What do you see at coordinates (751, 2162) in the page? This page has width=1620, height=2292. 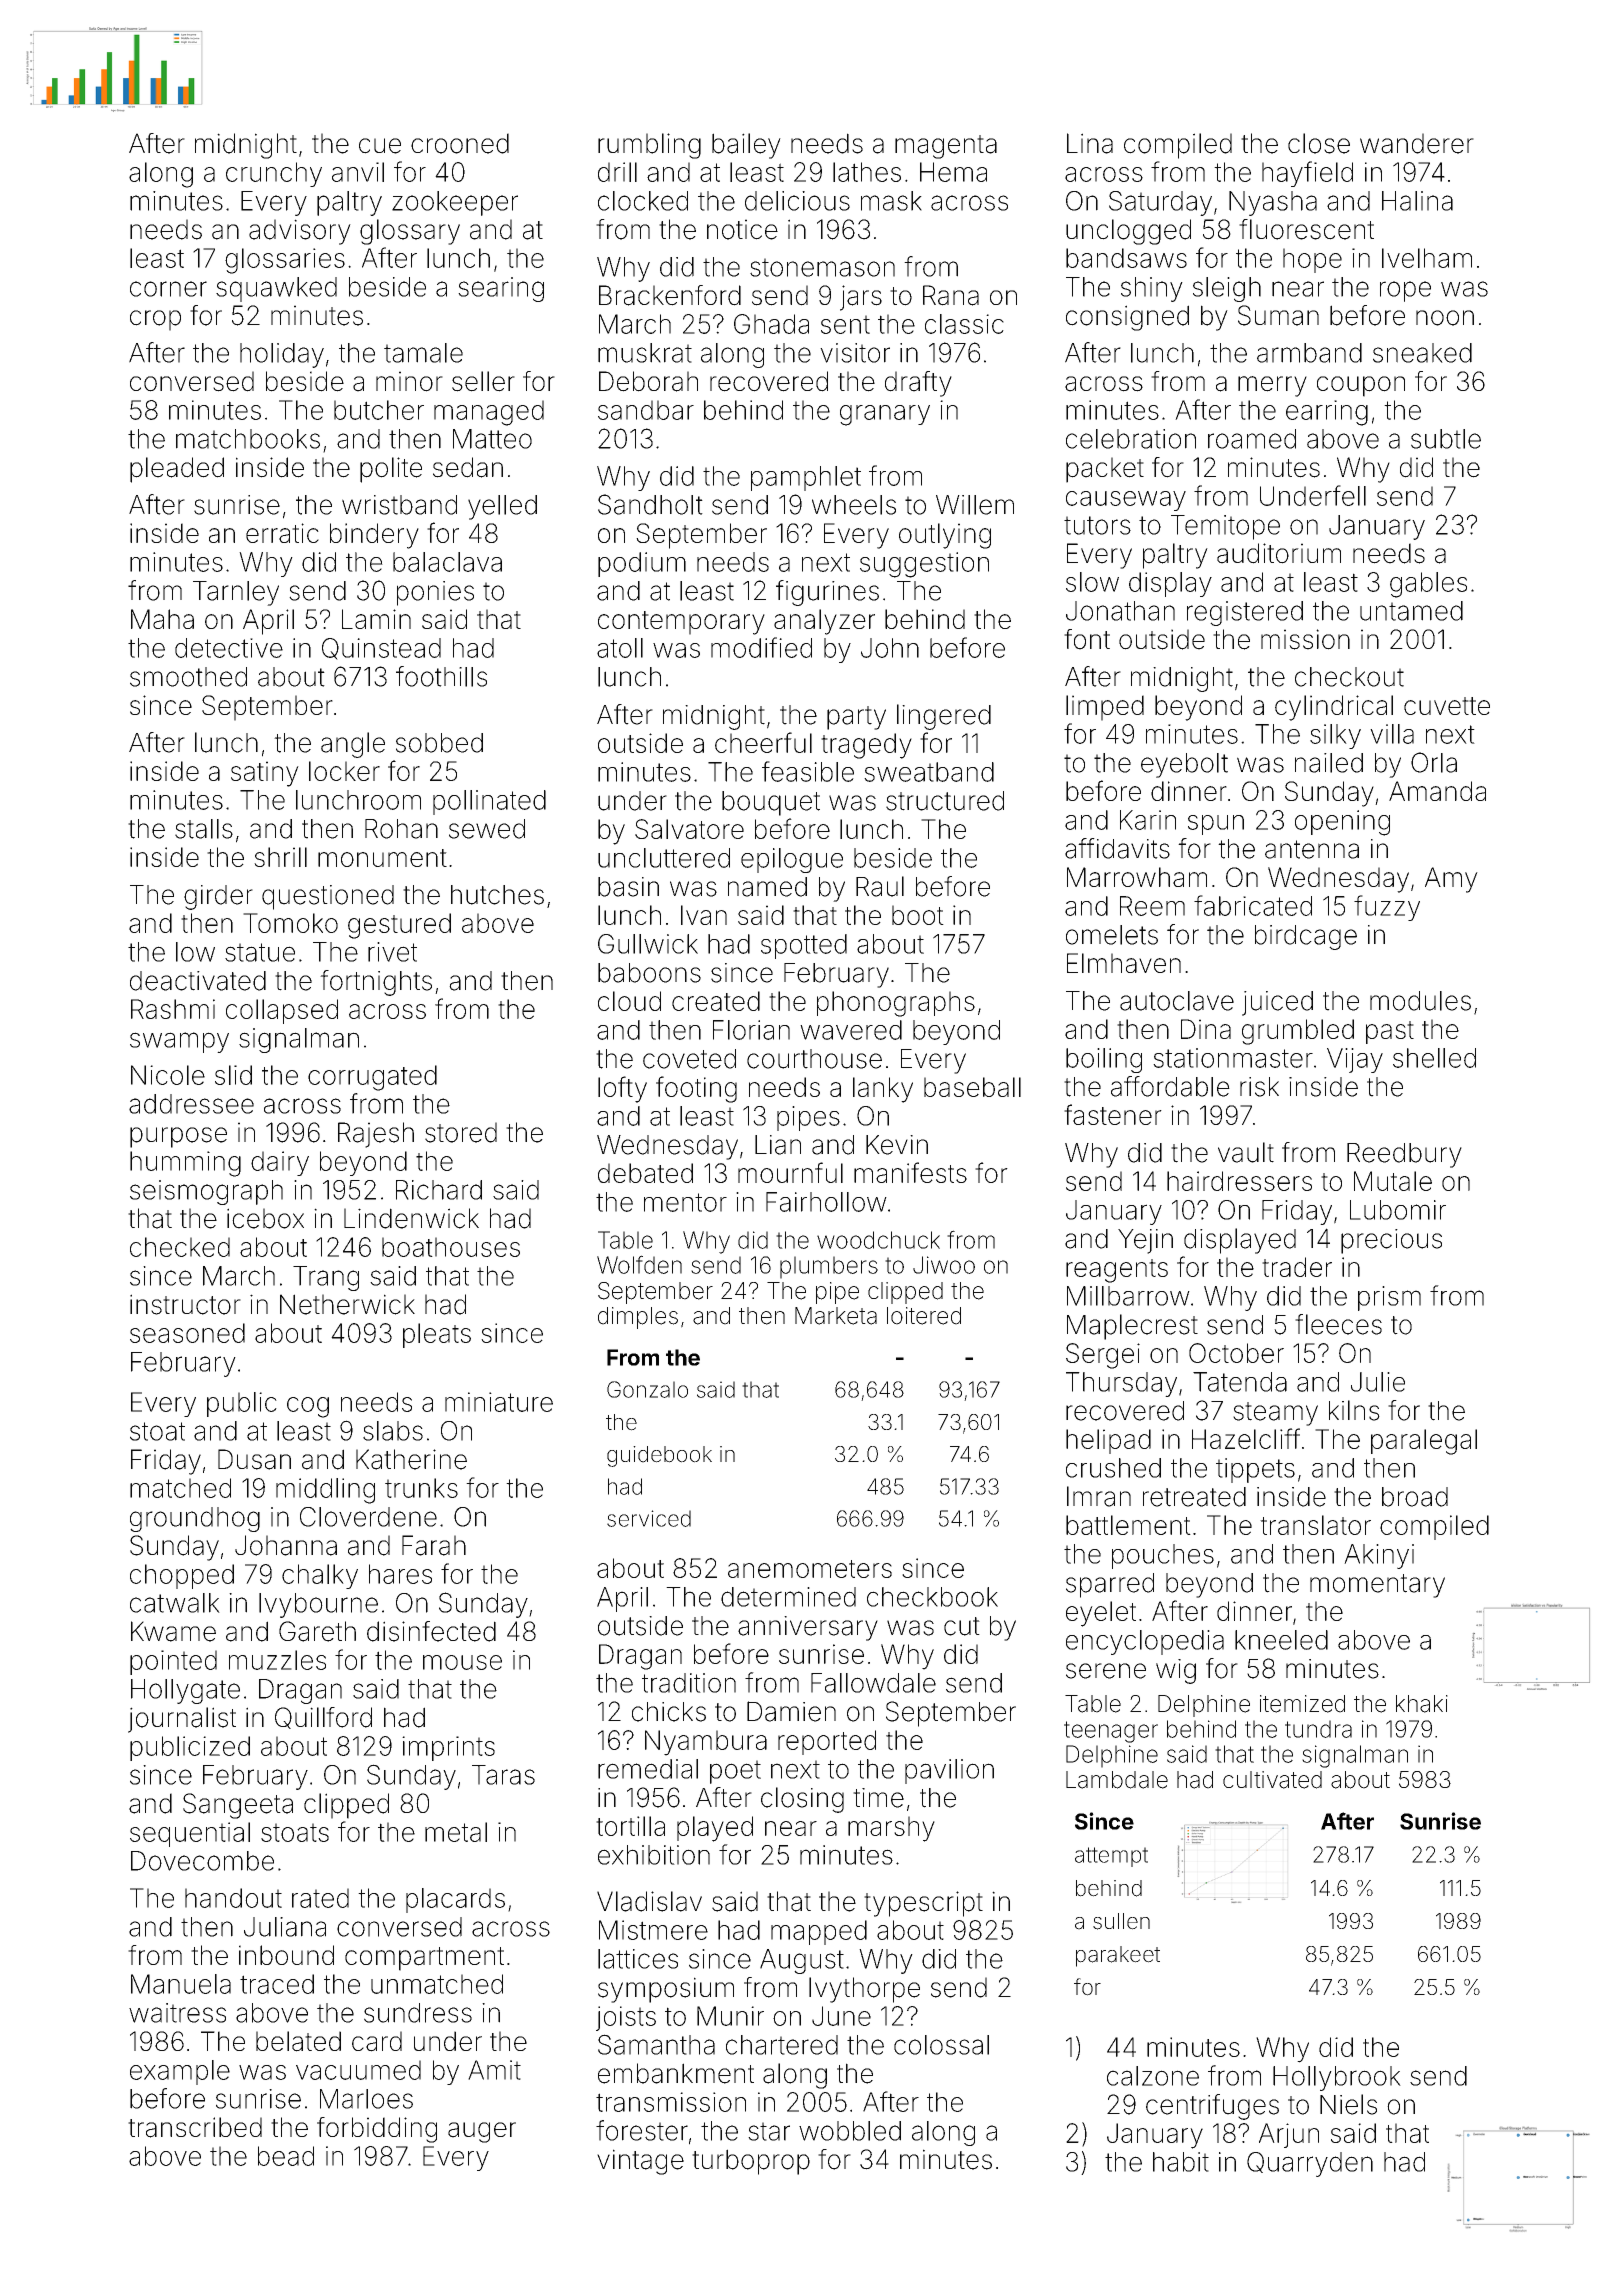 I see `turboprop` at bounding box center [751, 2162].
